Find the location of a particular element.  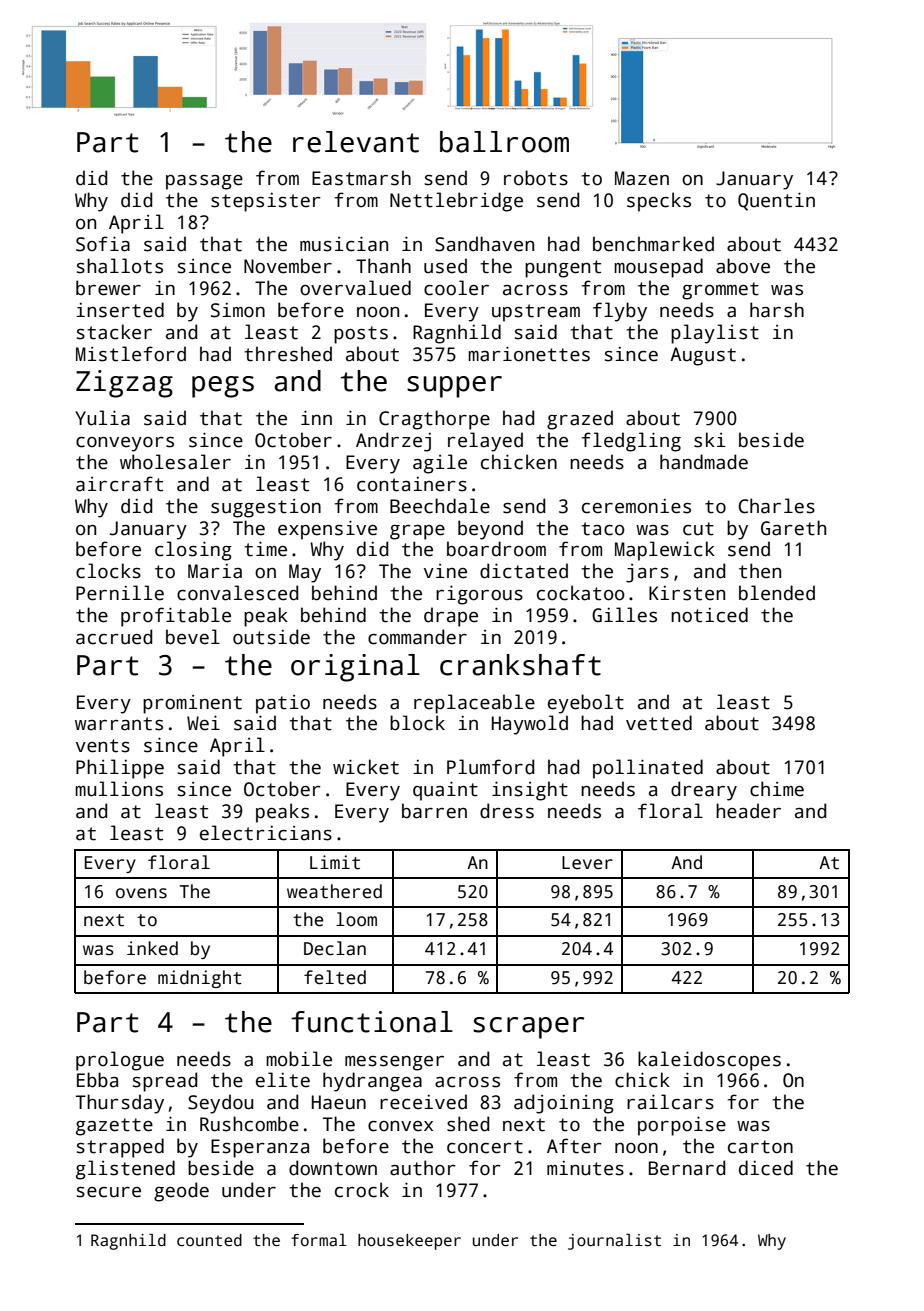

Esperanza is located at coordinates (260, 1148).
